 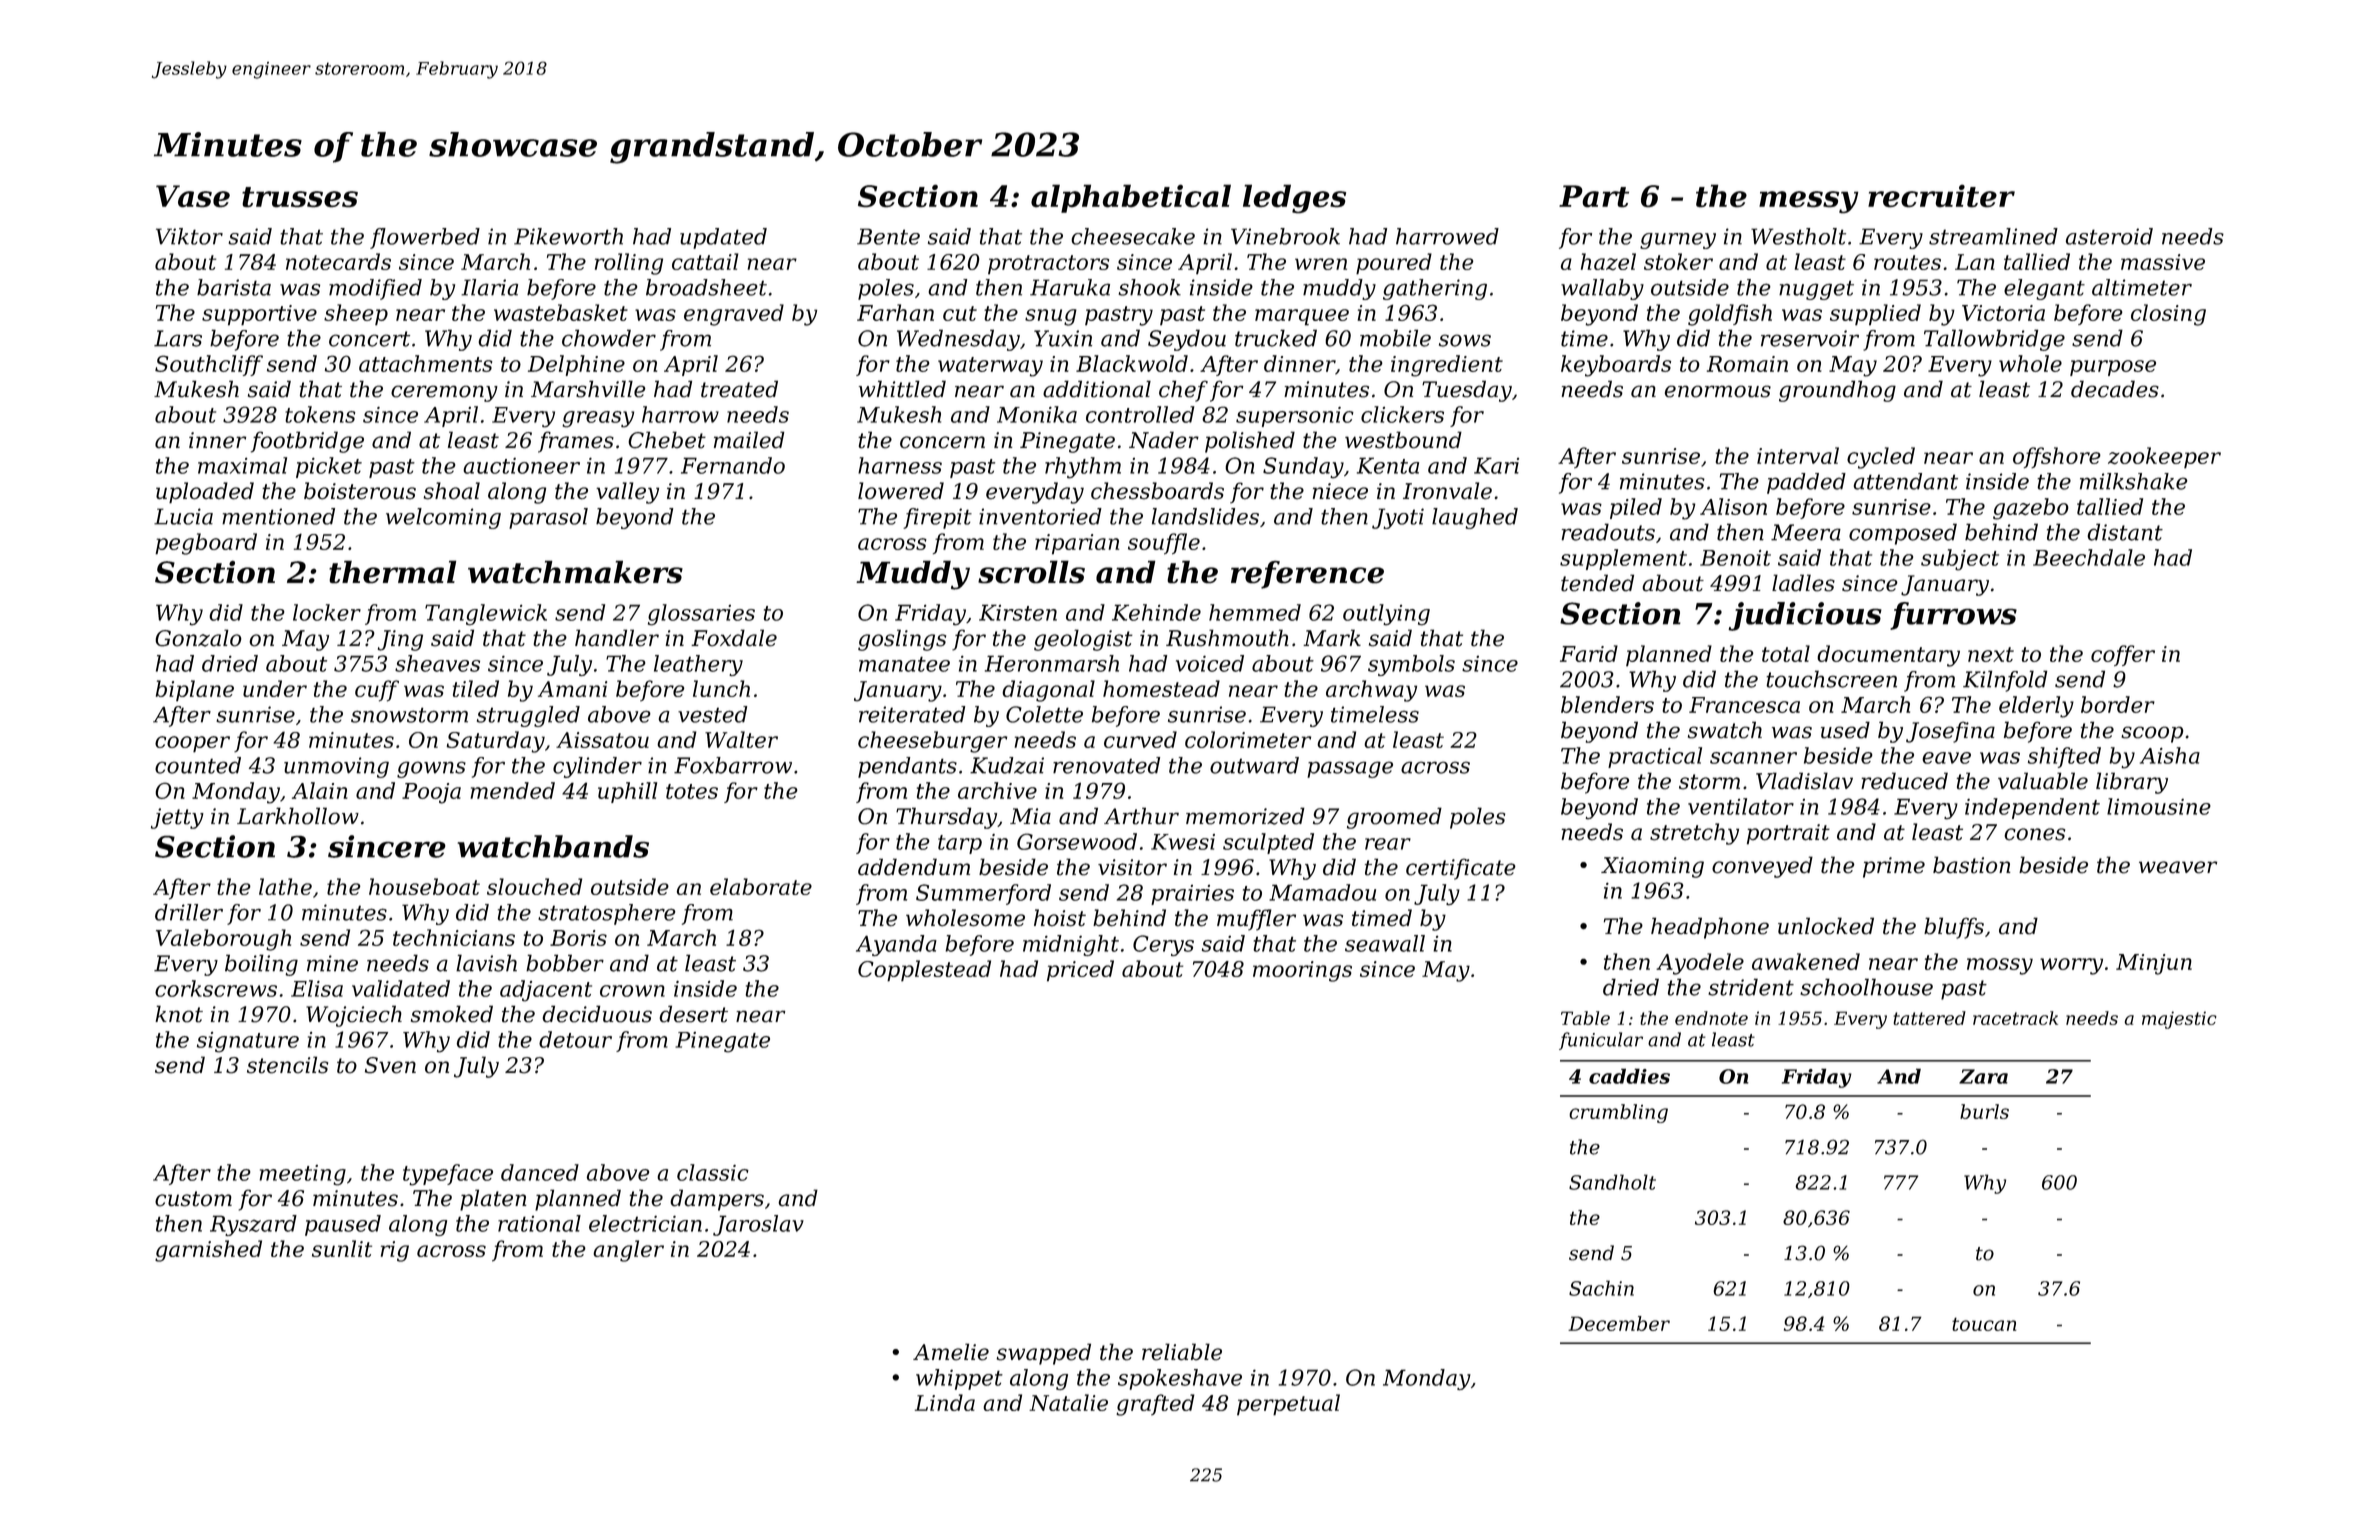 I want to click on Linda, so click(x=945, y=1402).
